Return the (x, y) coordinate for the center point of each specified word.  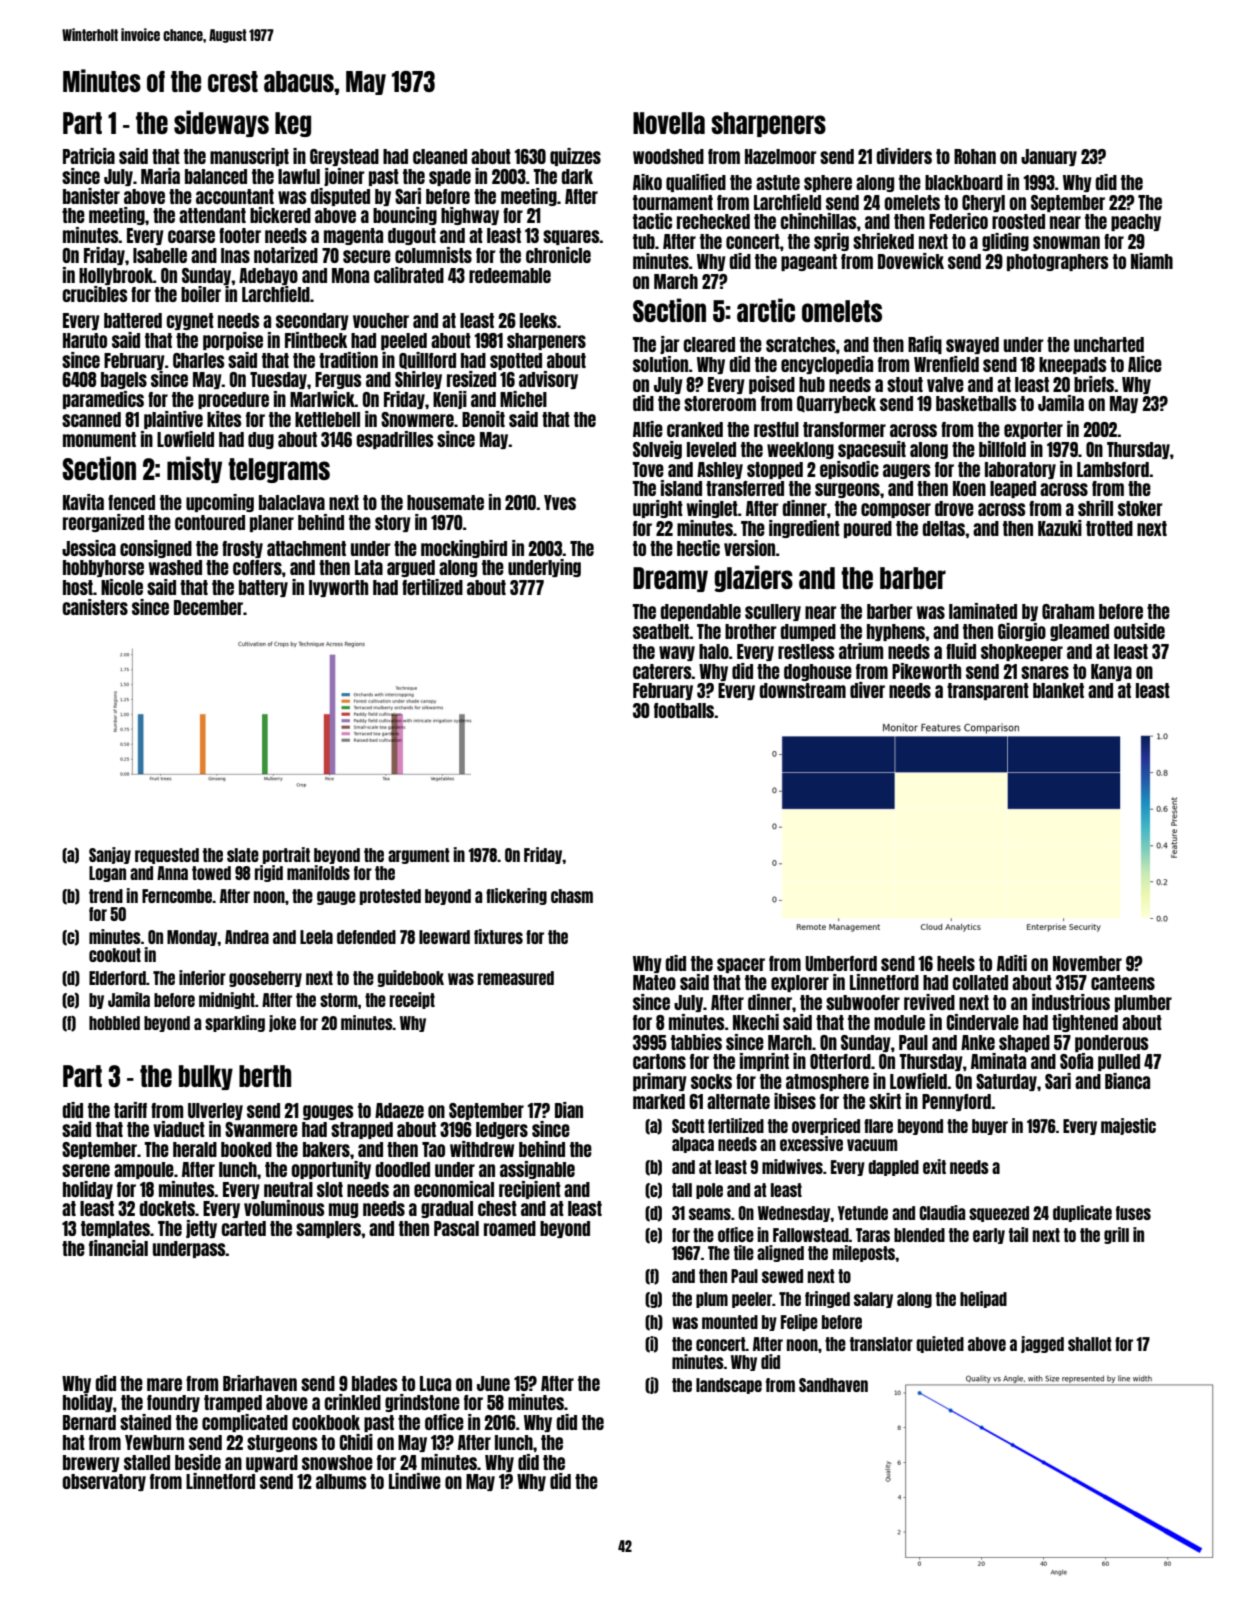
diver (867, 690)
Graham (1068, 611)
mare (164, 1384)
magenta (353, 236)
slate (243, 855)
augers (906, 471)
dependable (700, 612)
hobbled (114, 1023)
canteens (1123, 982)
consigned (156, 549)
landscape (729, 1386)
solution (660, 364)
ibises (795, 1101)
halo (714, 651)
